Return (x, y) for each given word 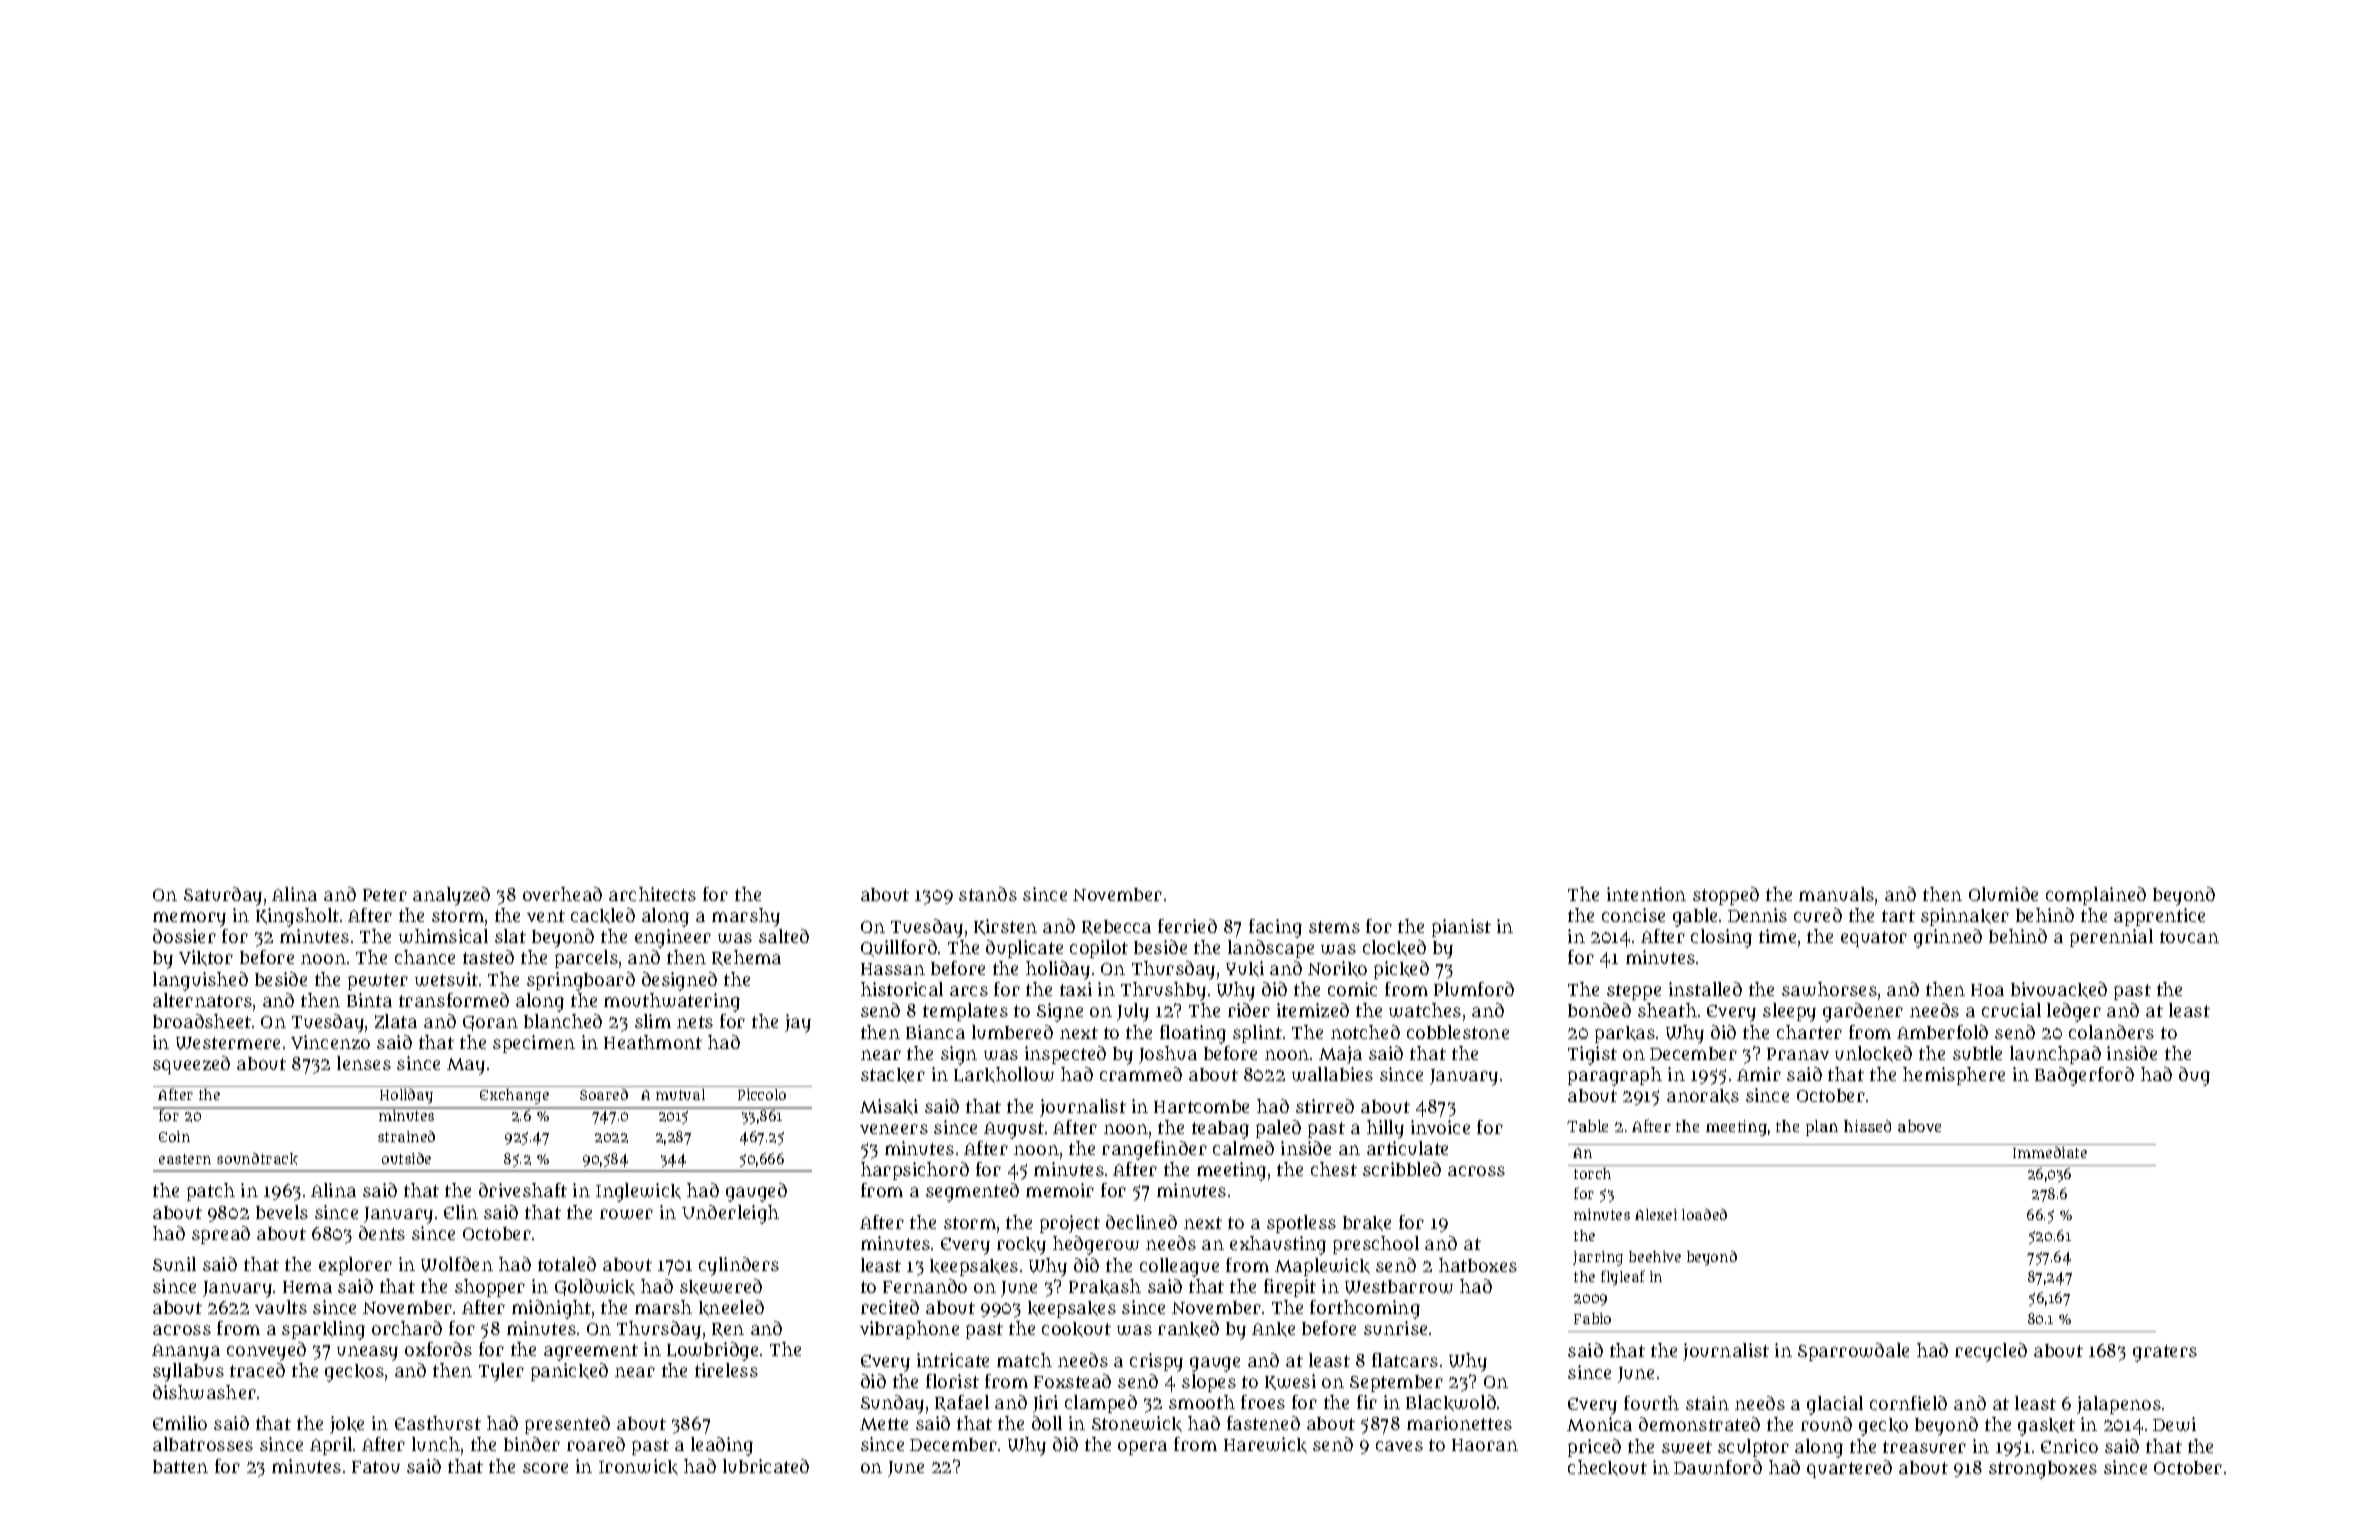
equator (1874, 939)
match (1024, 1360)
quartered (1849, 1469)
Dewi (2174, 1424)
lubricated (766, 1466)
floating (1193, 1034)
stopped (1726, 896)
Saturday (223, 896)
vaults (281, 1307)
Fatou (376, 1467)
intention (1646, 894)
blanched (563, 1021)
